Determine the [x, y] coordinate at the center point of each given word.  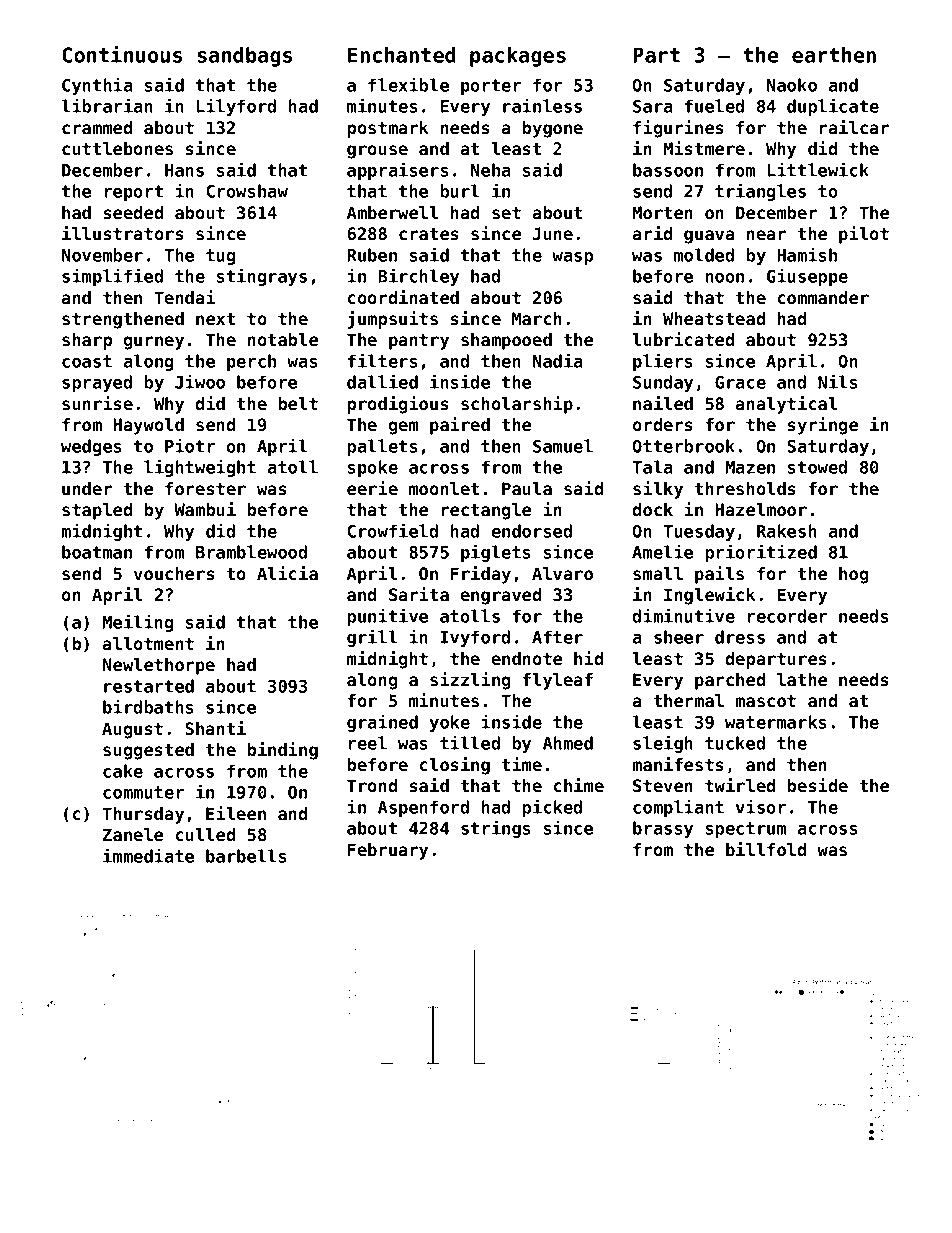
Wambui [205, 509]
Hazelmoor [761, 510]
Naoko [792, 85]
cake [123, 771]
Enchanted [402, 55]
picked [552, 808]
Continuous [122, 54]
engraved [501, 596]
